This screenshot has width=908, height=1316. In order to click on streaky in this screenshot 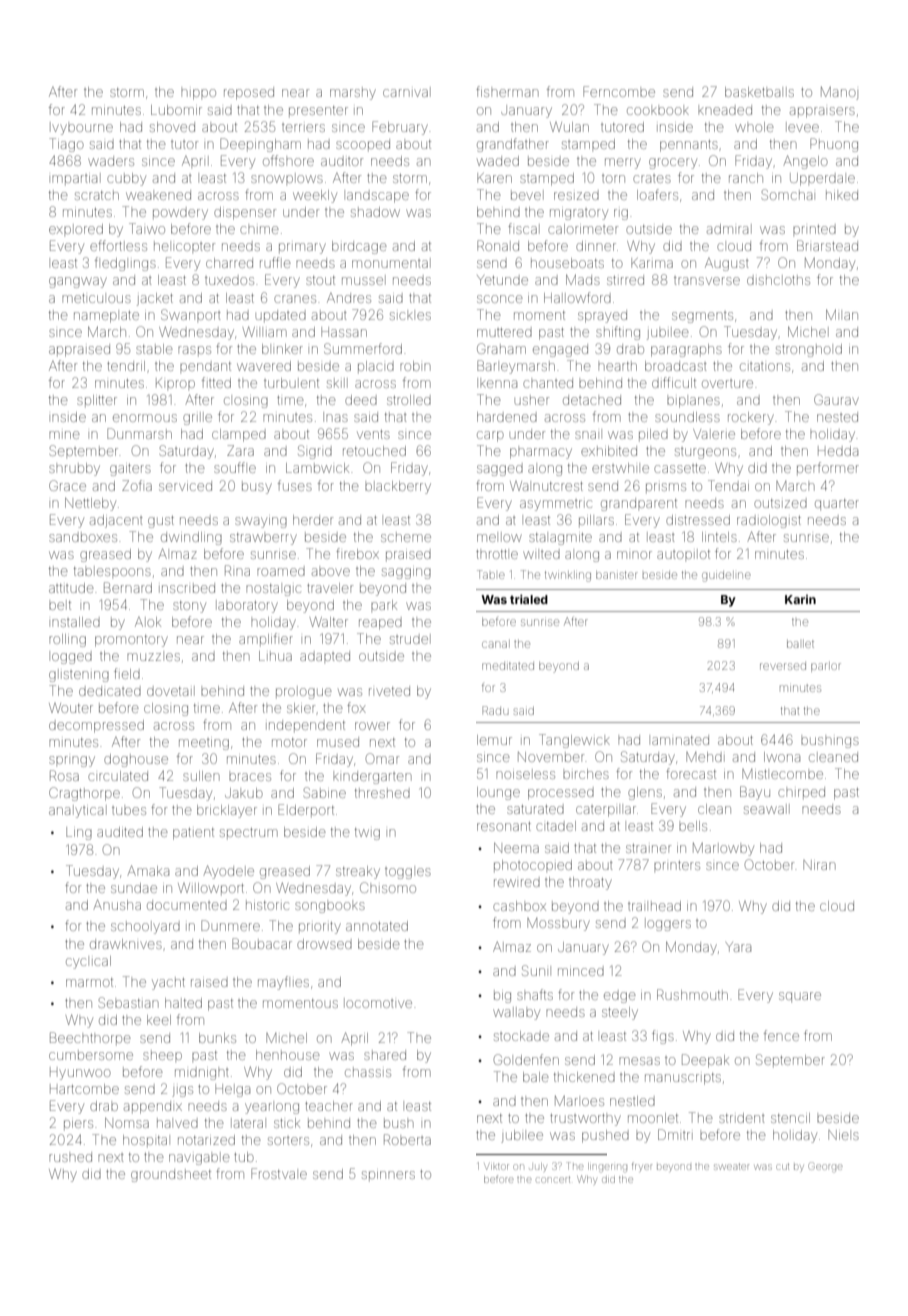, I will do `click(358, 872)`.
